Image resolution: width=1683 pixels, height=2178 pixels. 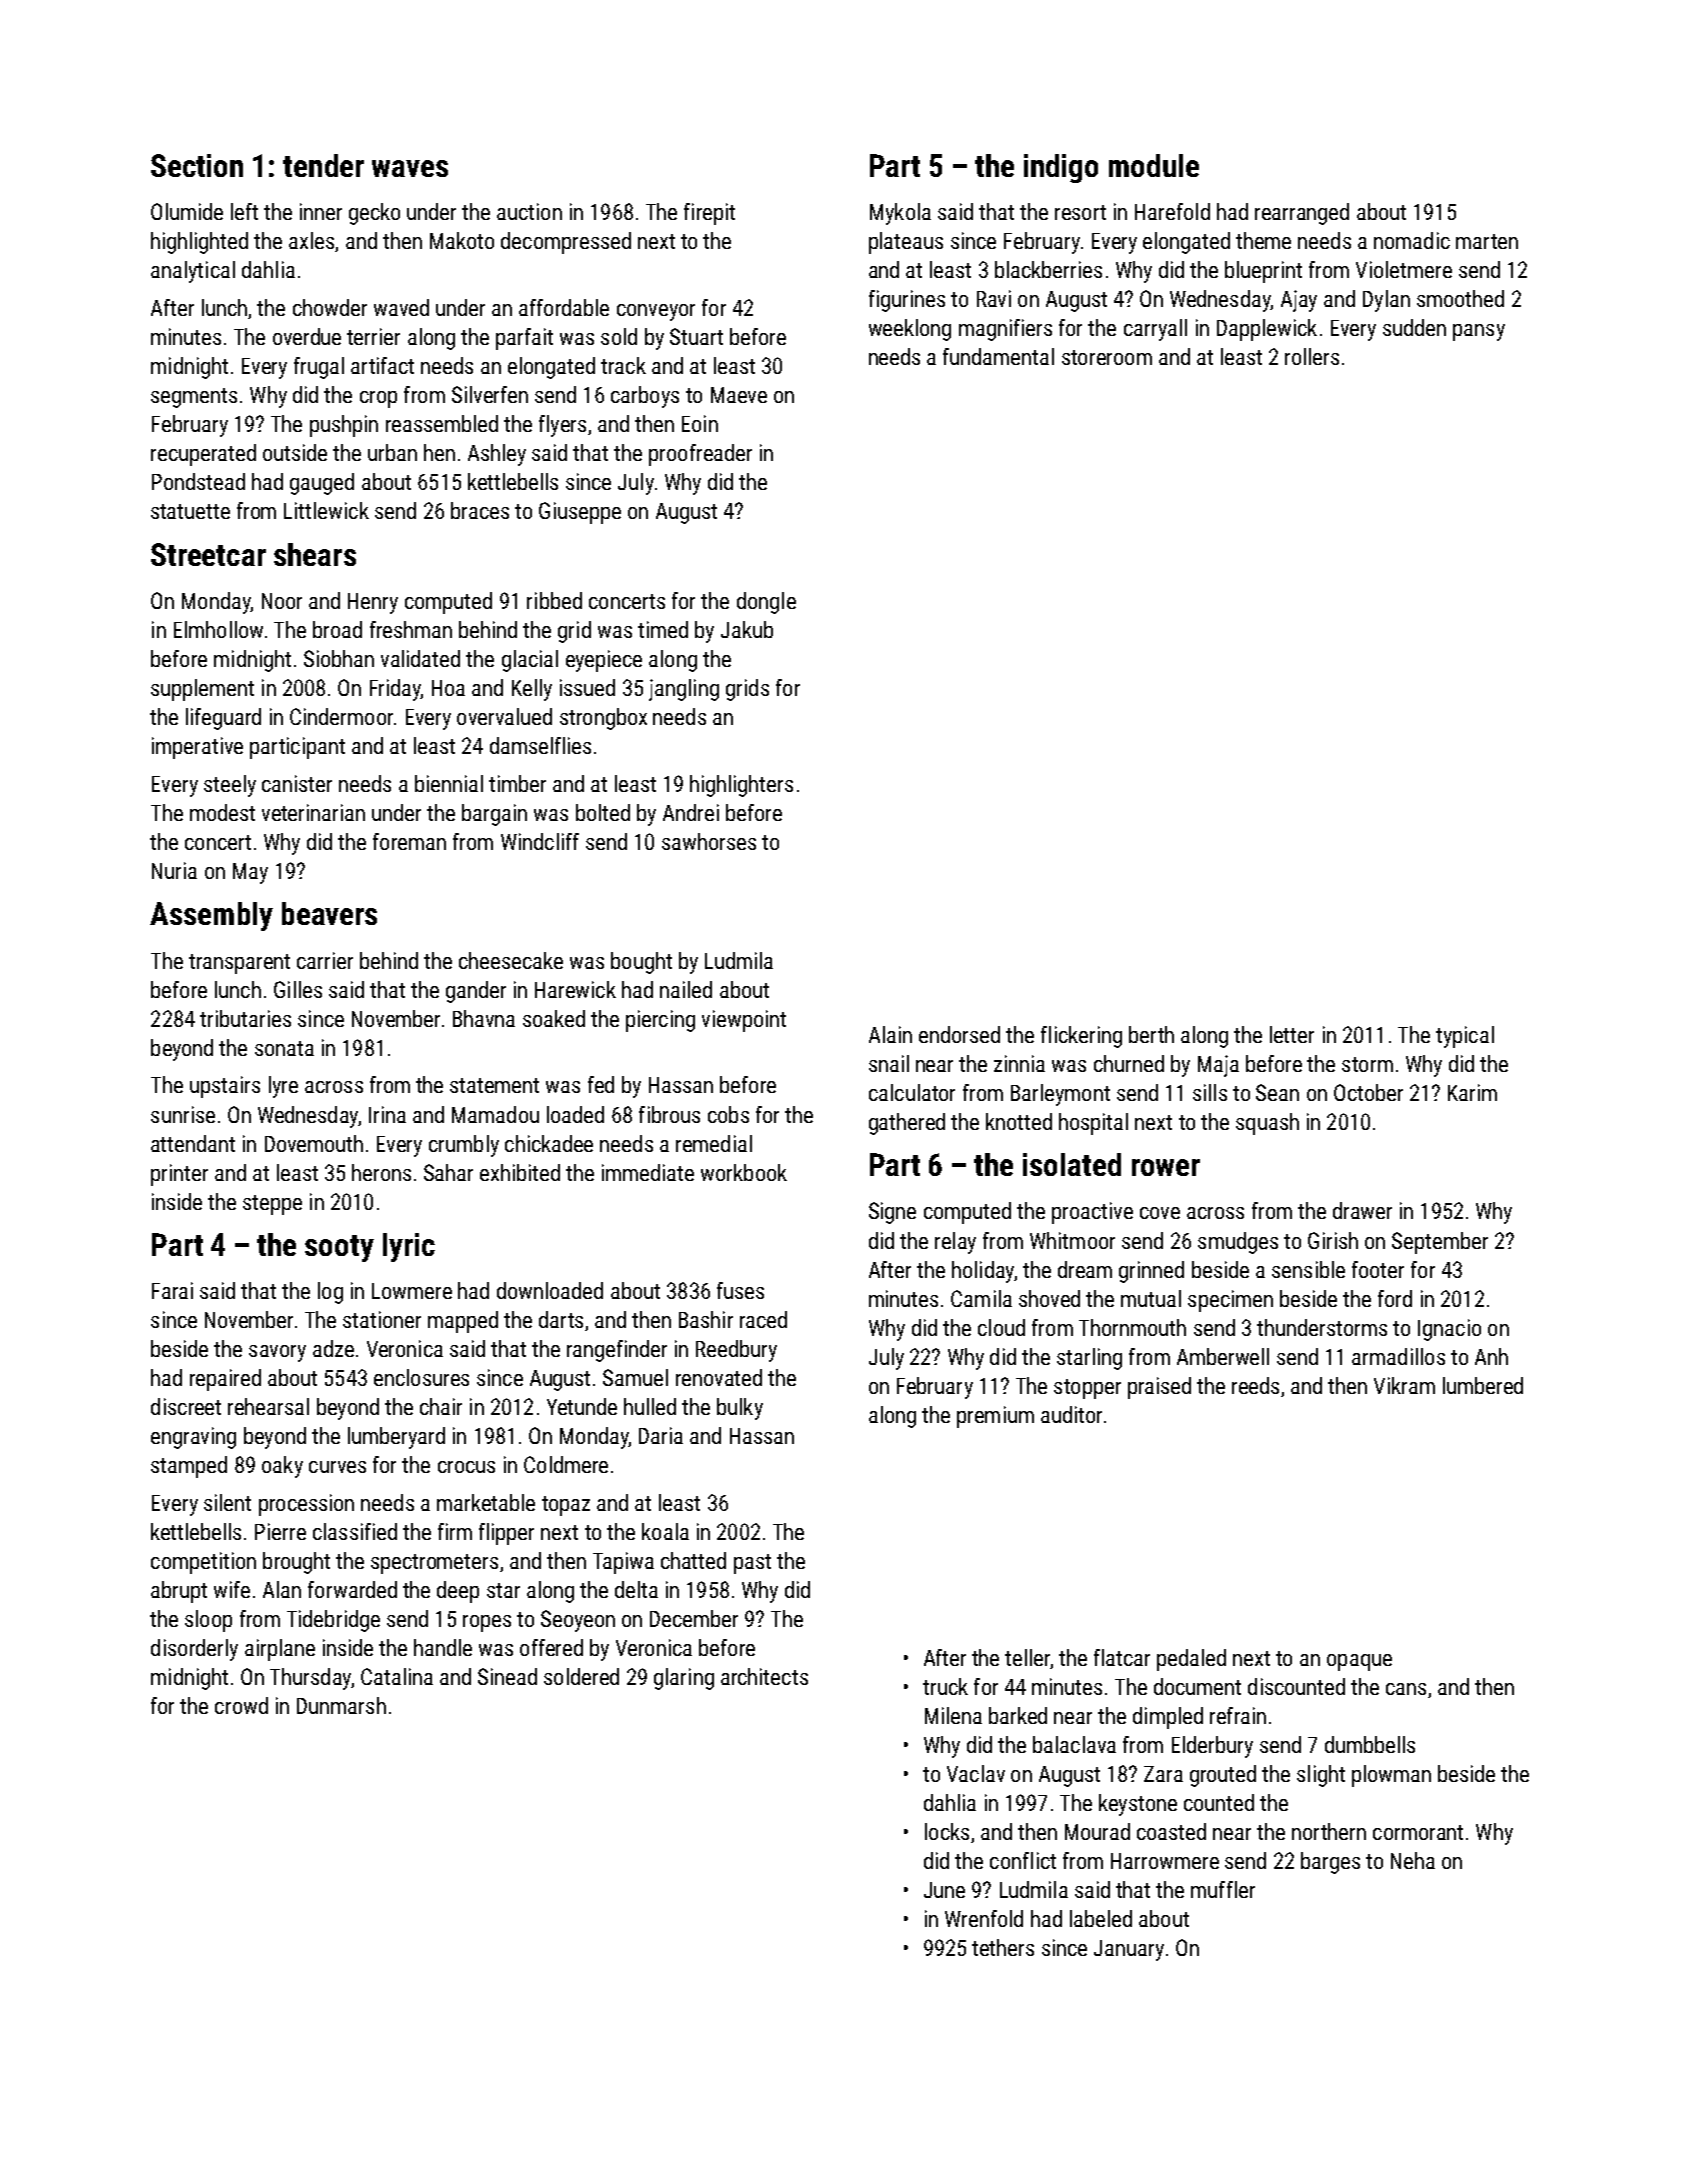 What do you see at coordinates (222, 812) in the screenshot?
I see `modest` at bounding box center [222, 812].
